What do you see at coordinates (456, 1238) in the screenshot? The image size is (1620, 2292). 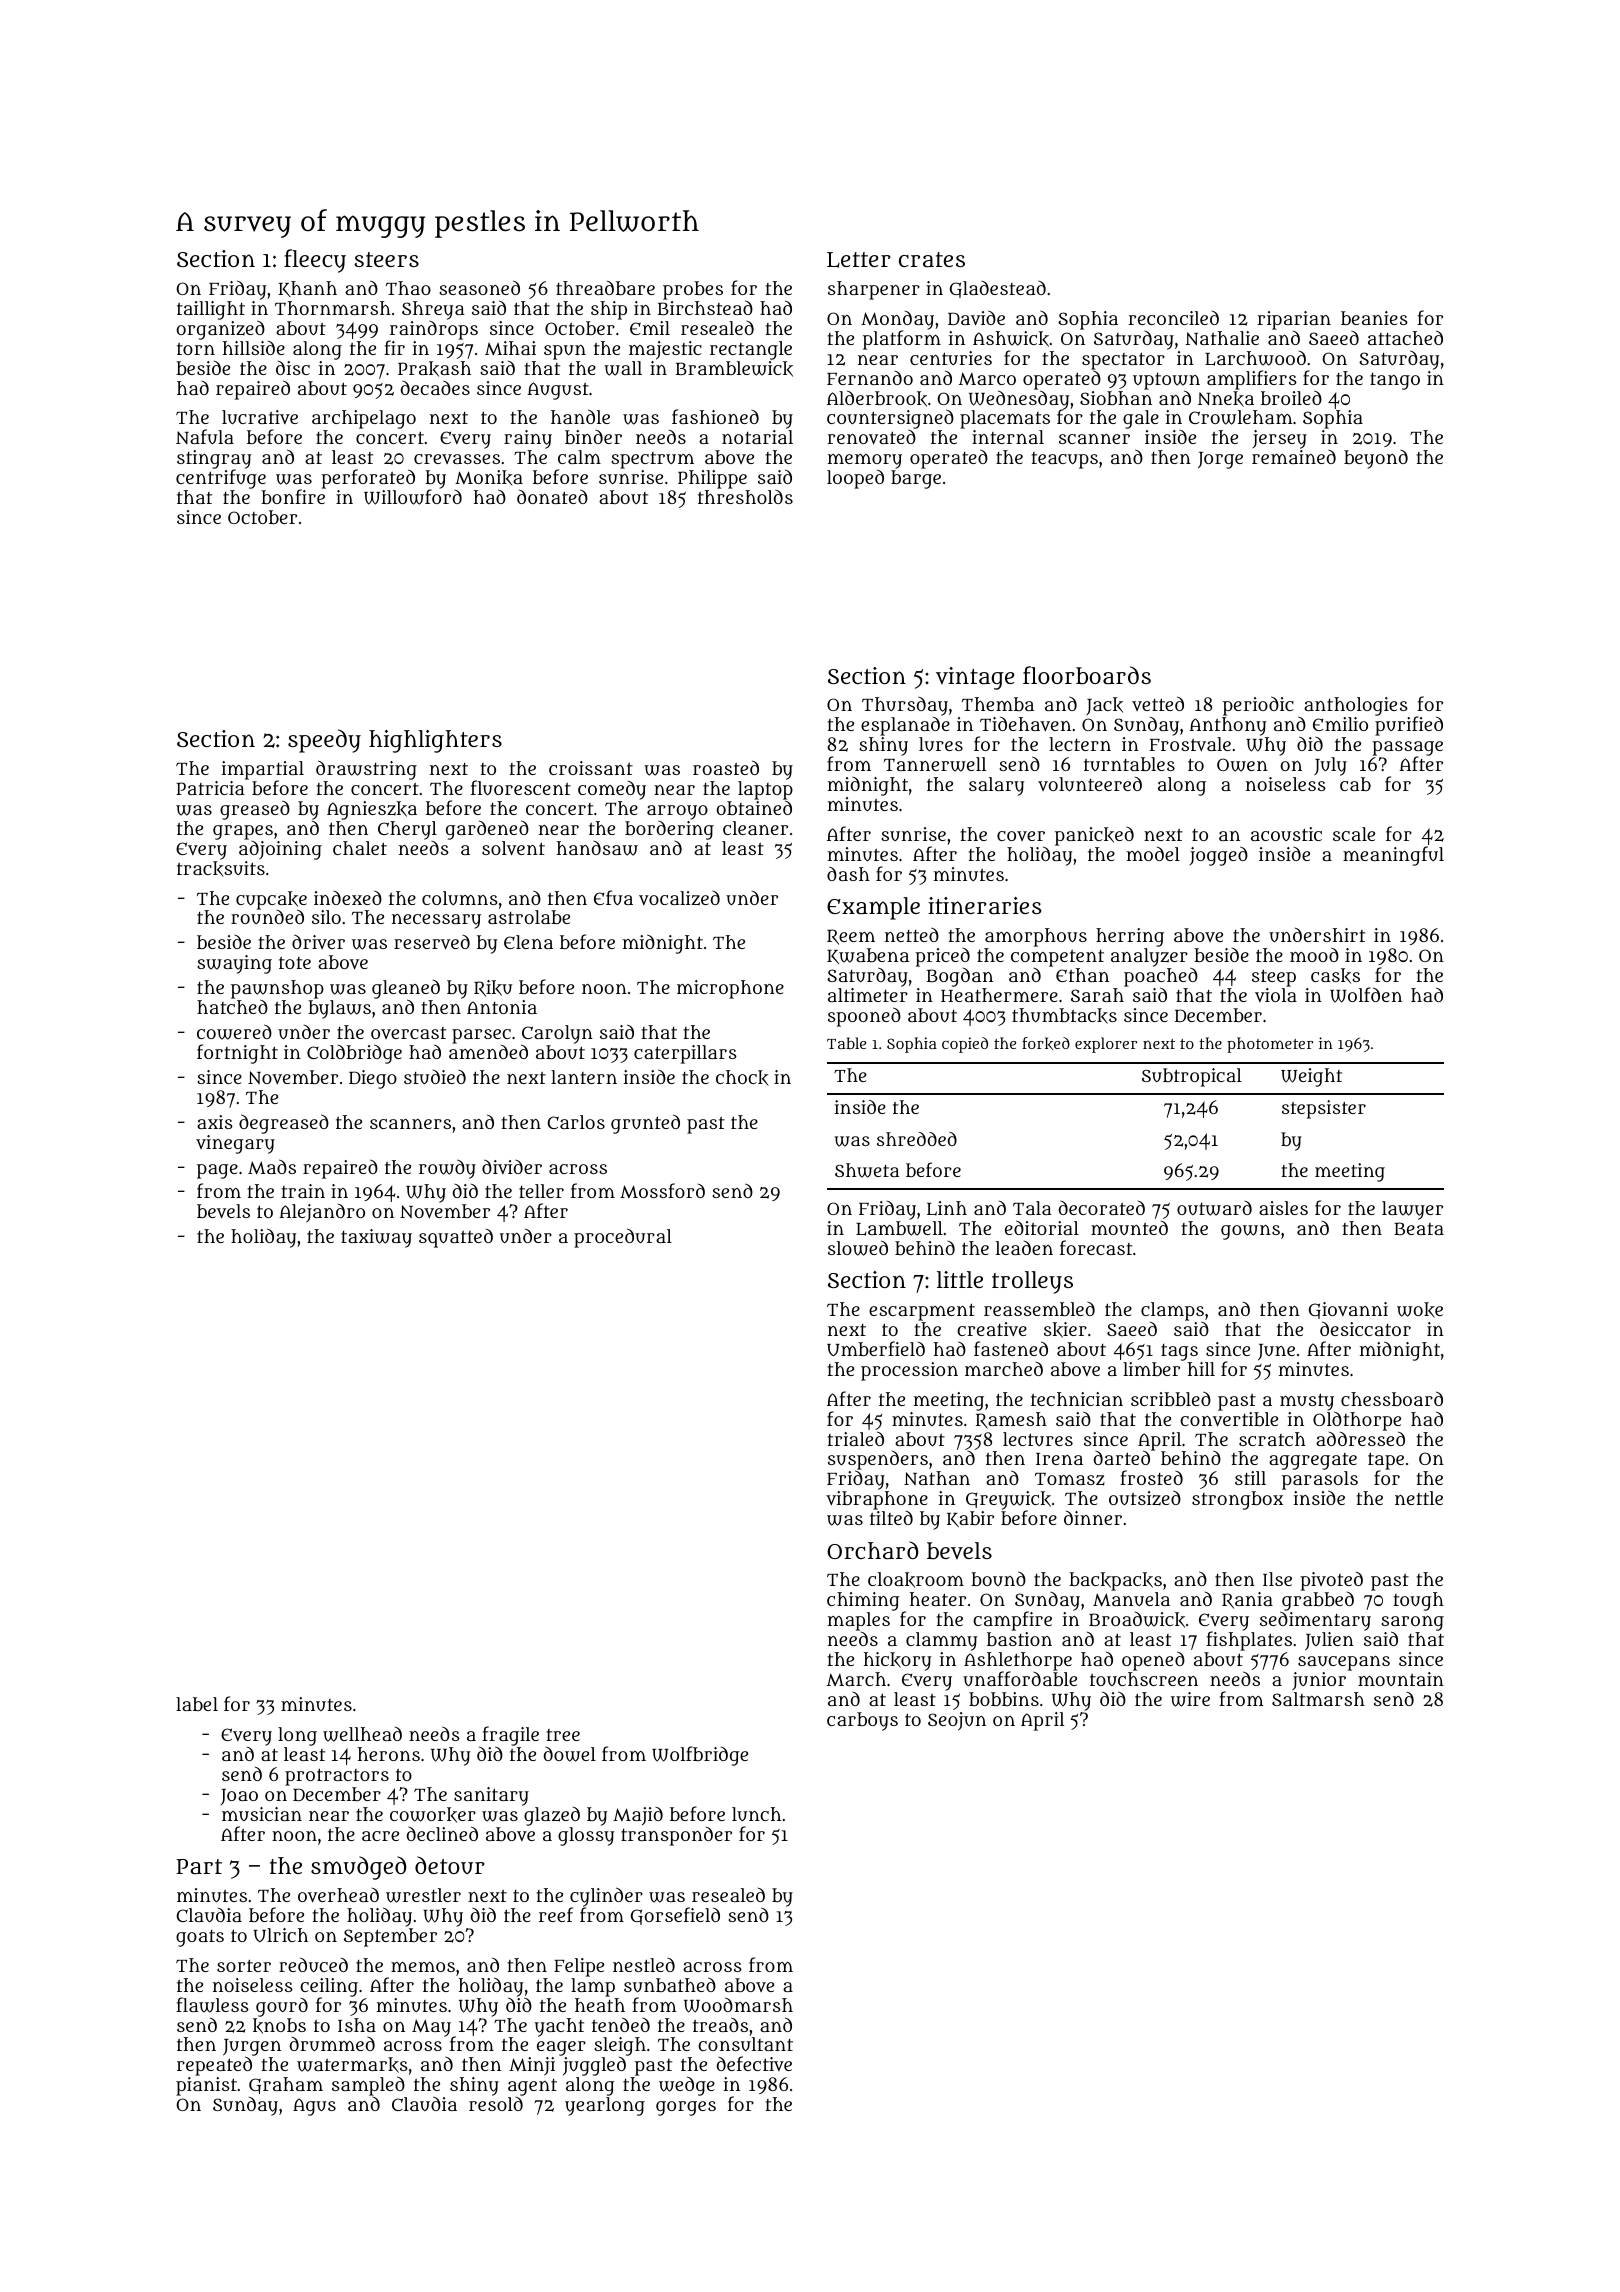 I see `squatted` at bounding box center [456, 1238].
